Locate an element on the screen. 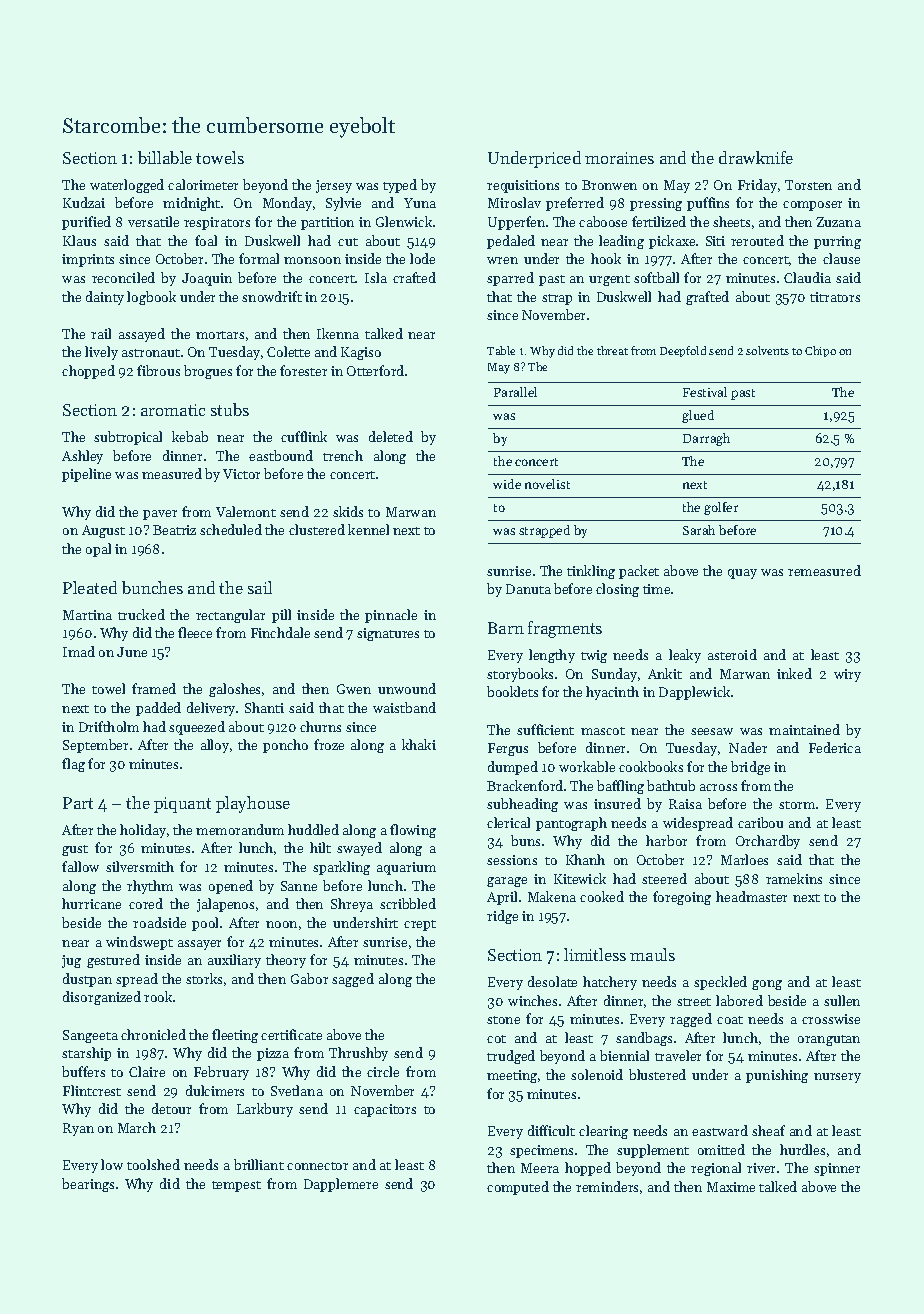 Image resolution: width=924 pixels, height=1314 pixels. wren is located at coordinates (502, 260).
